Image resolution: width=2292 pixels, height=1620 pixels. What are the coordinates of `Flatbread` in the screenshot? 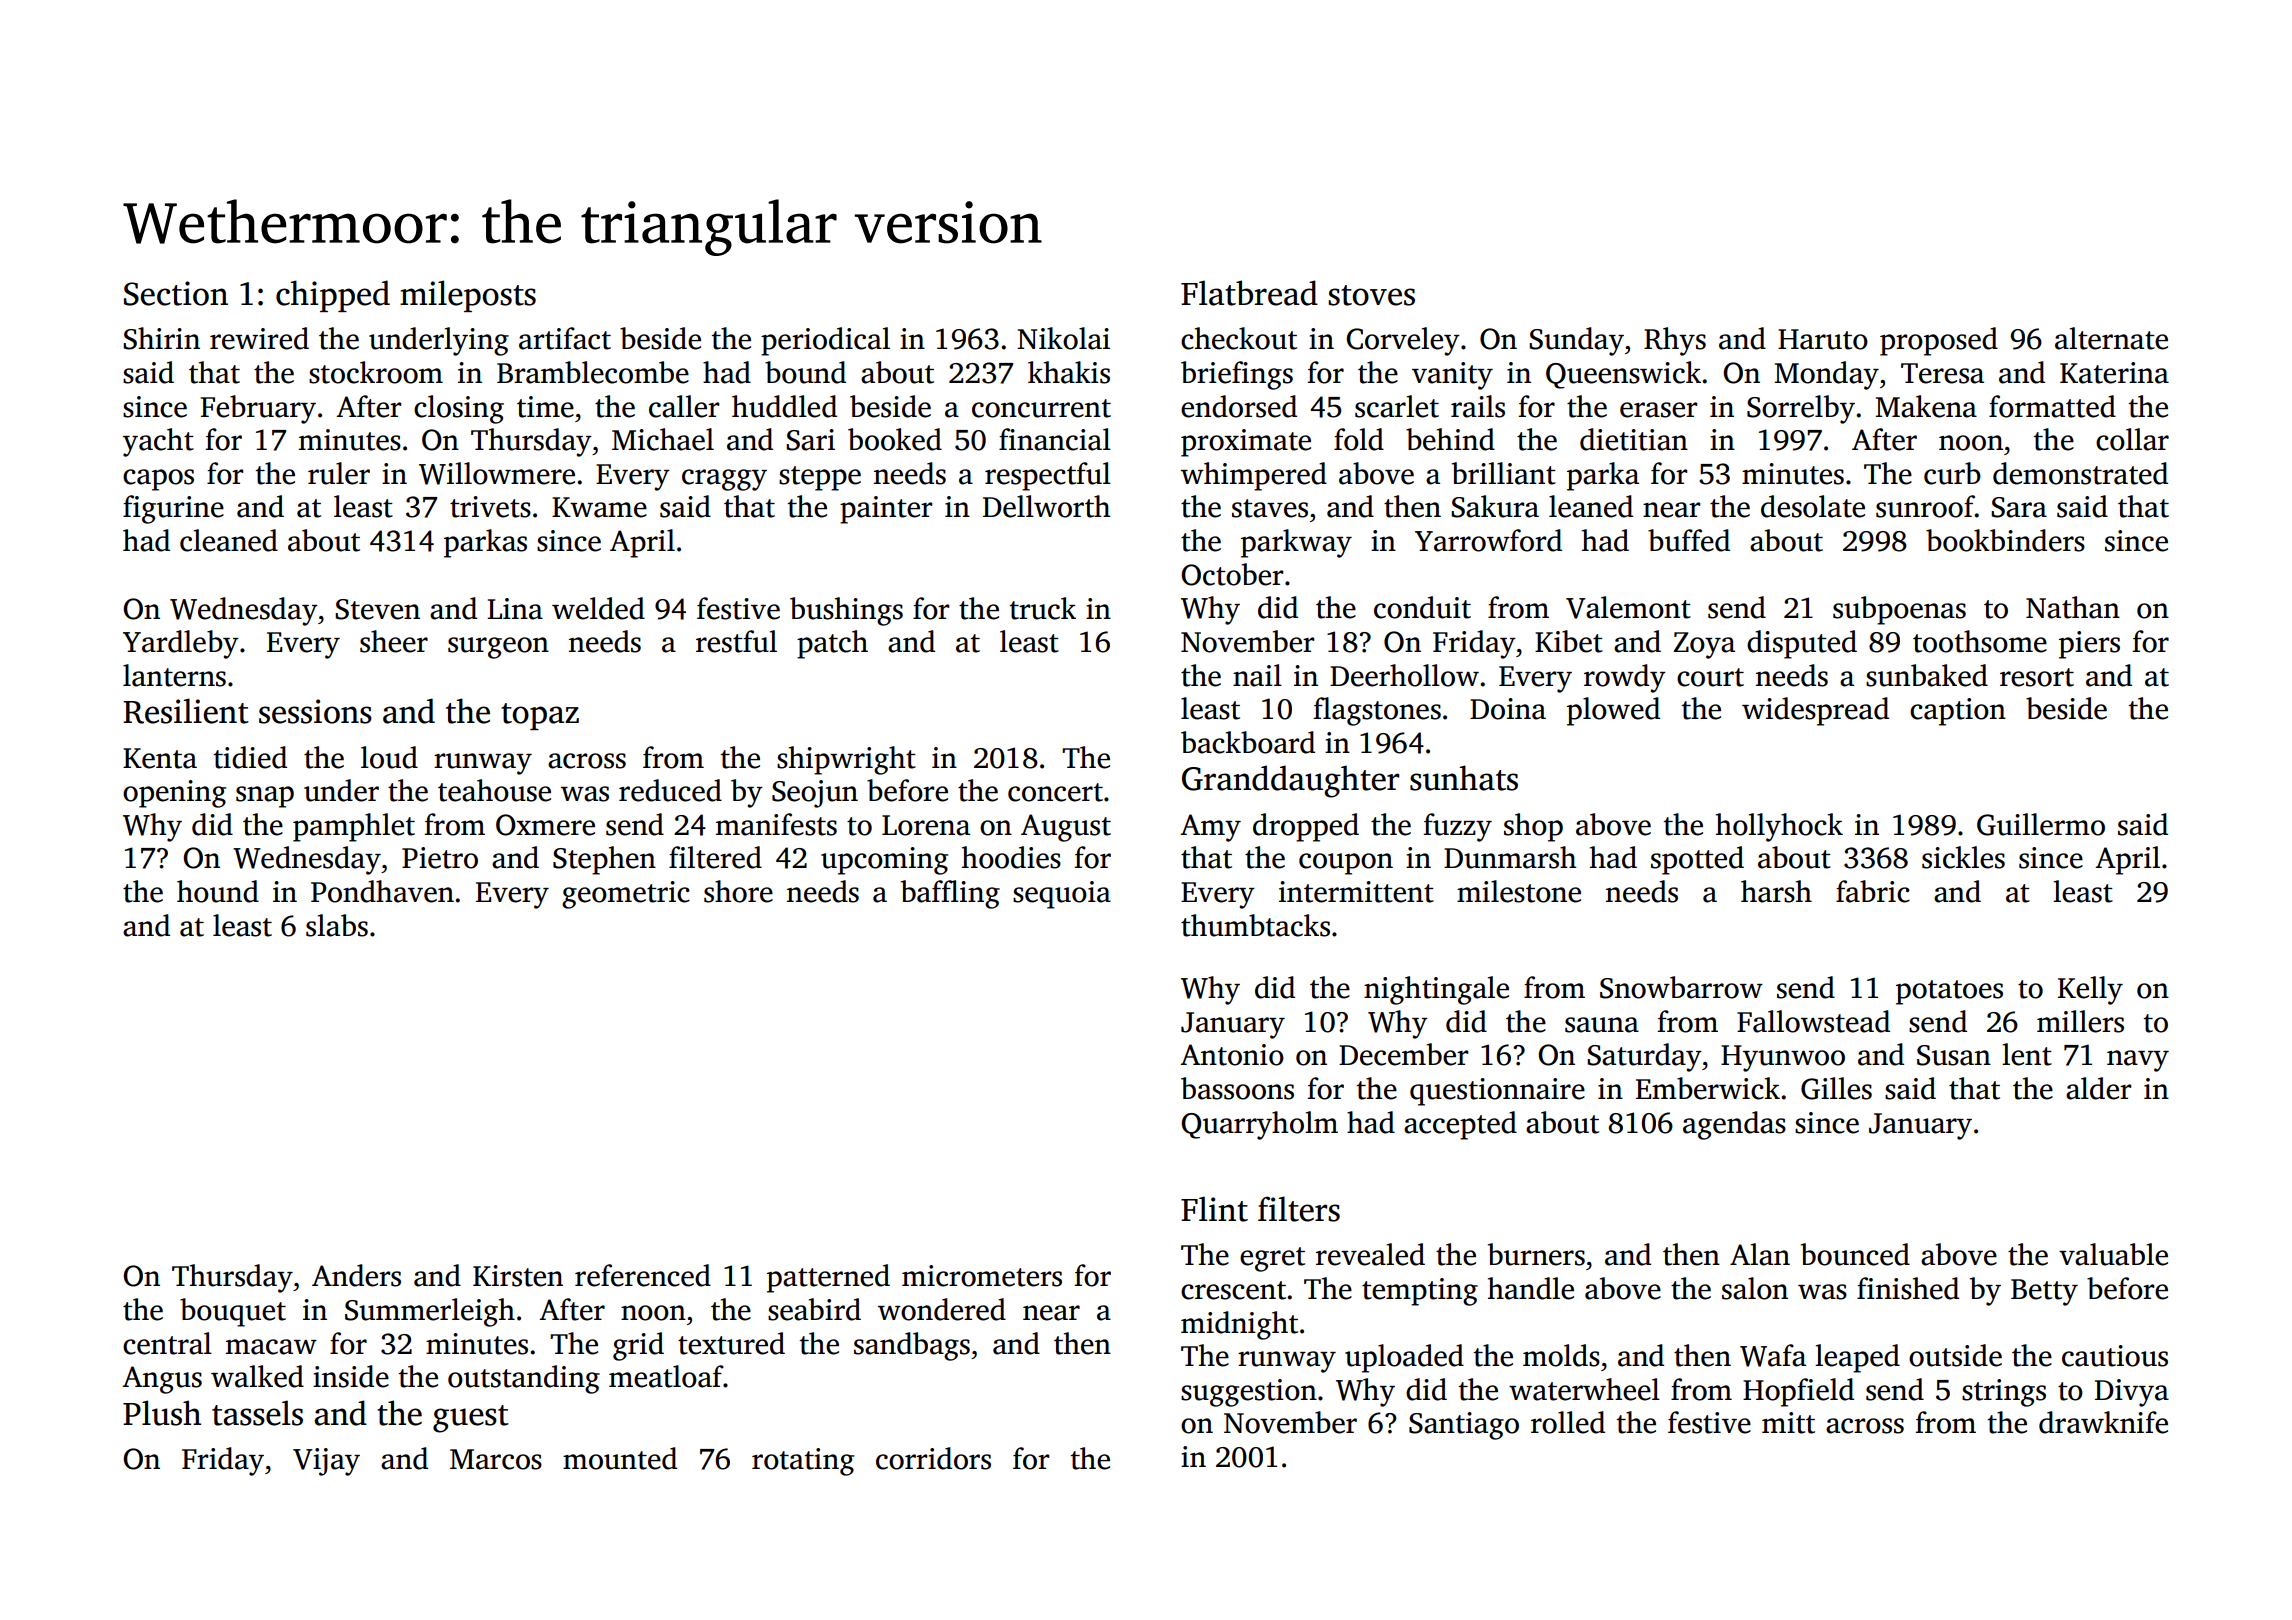 It's located at (1249, 293).
